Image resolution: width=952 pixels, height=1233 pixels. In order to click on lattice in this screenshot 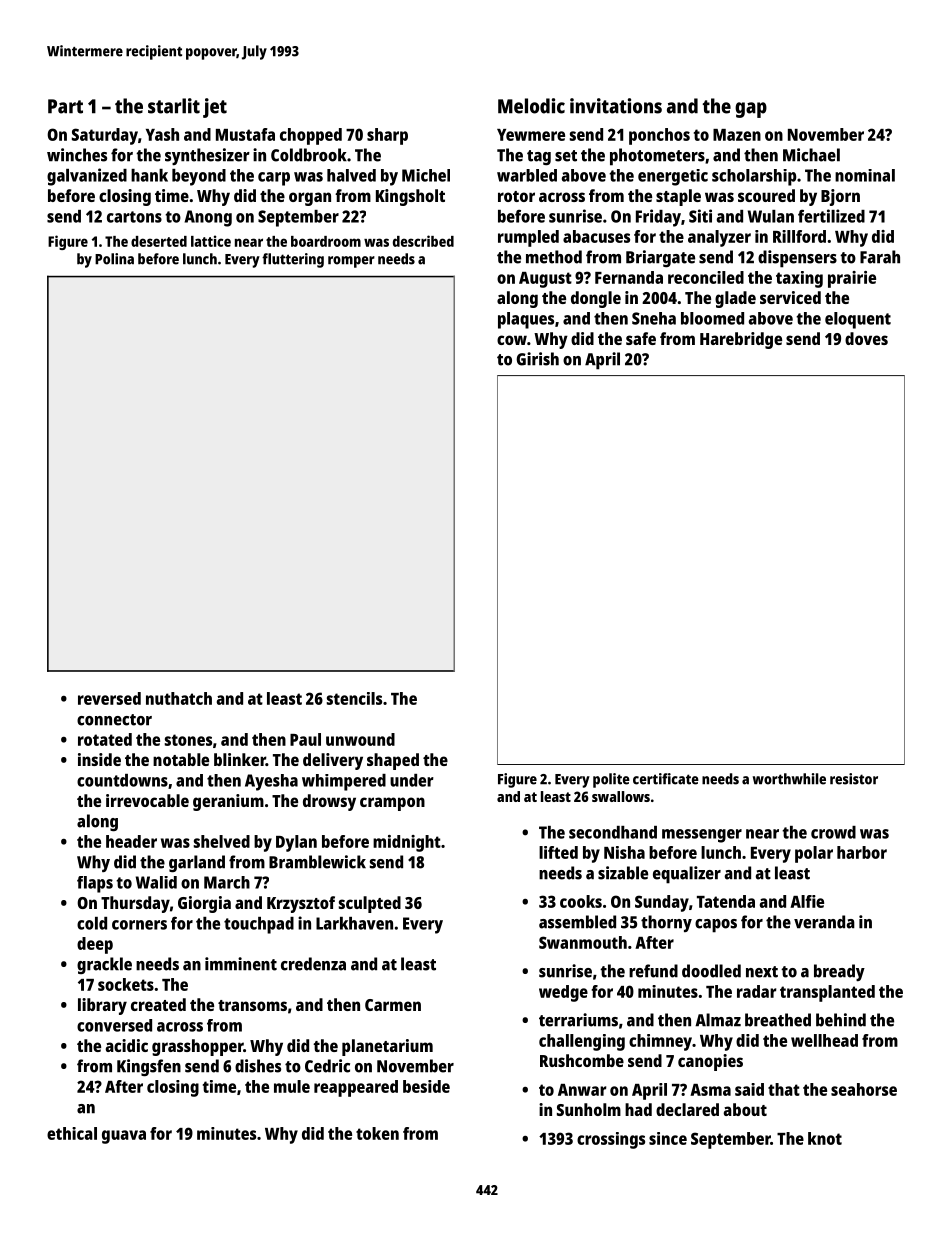, I will do `click(211, 241)`.
